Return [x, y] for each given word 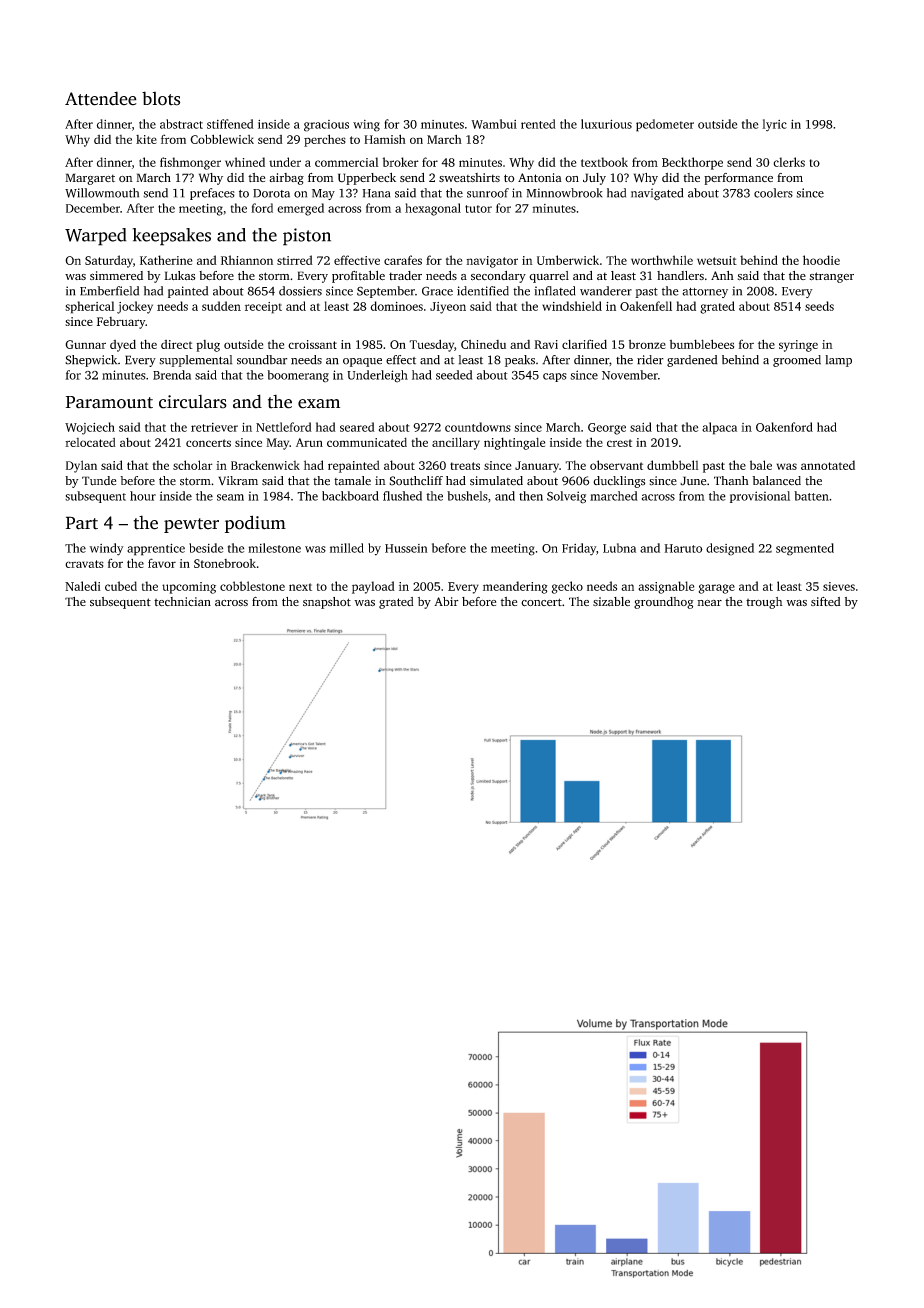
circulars [193, 402]
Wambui [494, 124]
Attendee [101, 98]
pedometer [665, 125]
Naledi [83, 586]
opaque [362, 362]
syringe [798, 346]
